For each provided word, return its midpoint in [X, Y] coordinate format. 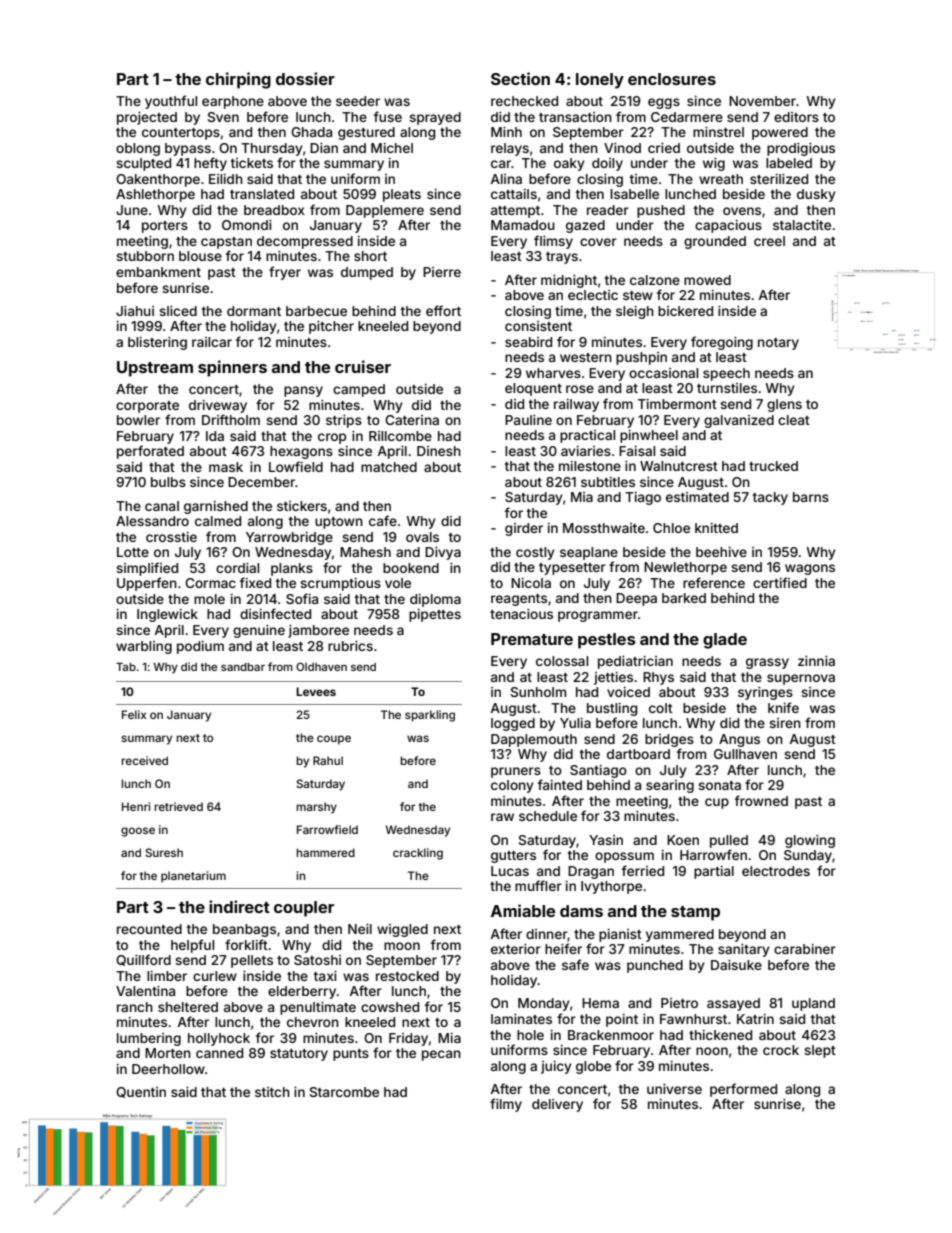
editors [796, 117]
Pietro [679, 1003]
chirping [238, 80]
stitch [272, 1092]
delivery [557, 1105]
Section [520, 78]
